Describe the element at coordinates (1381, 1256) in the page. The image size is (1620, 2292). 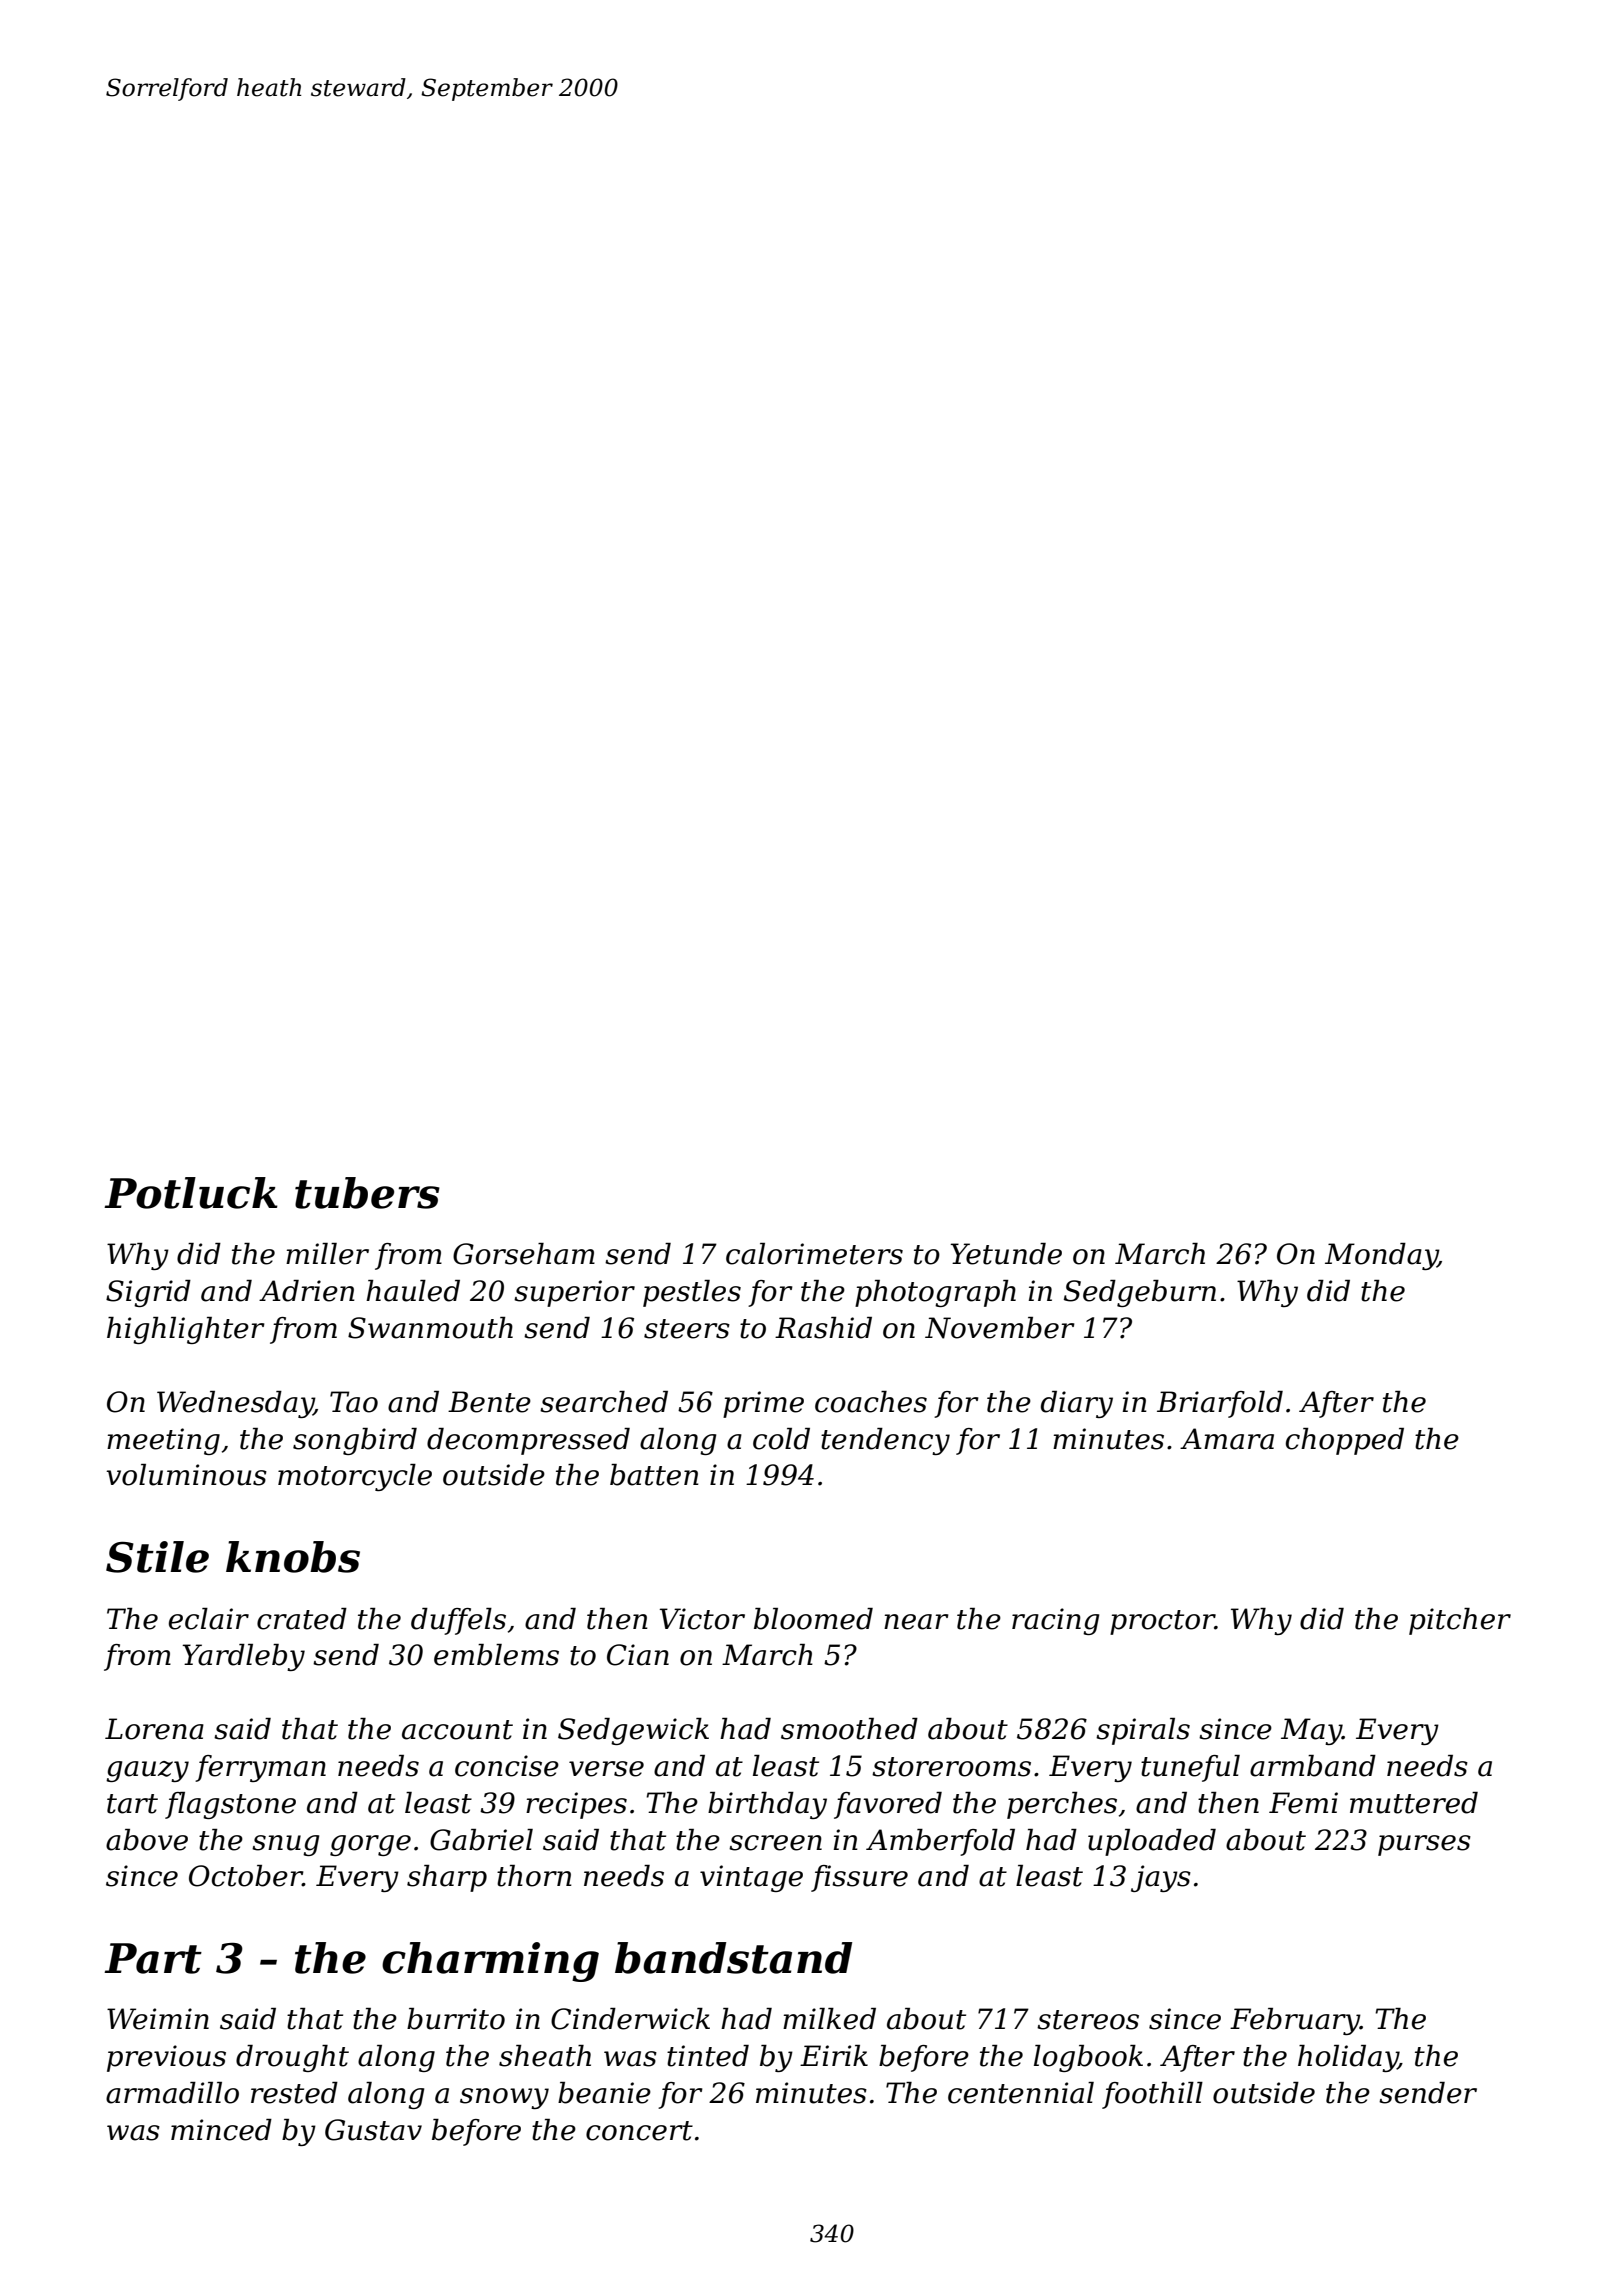
I see `Monday` at that location.
